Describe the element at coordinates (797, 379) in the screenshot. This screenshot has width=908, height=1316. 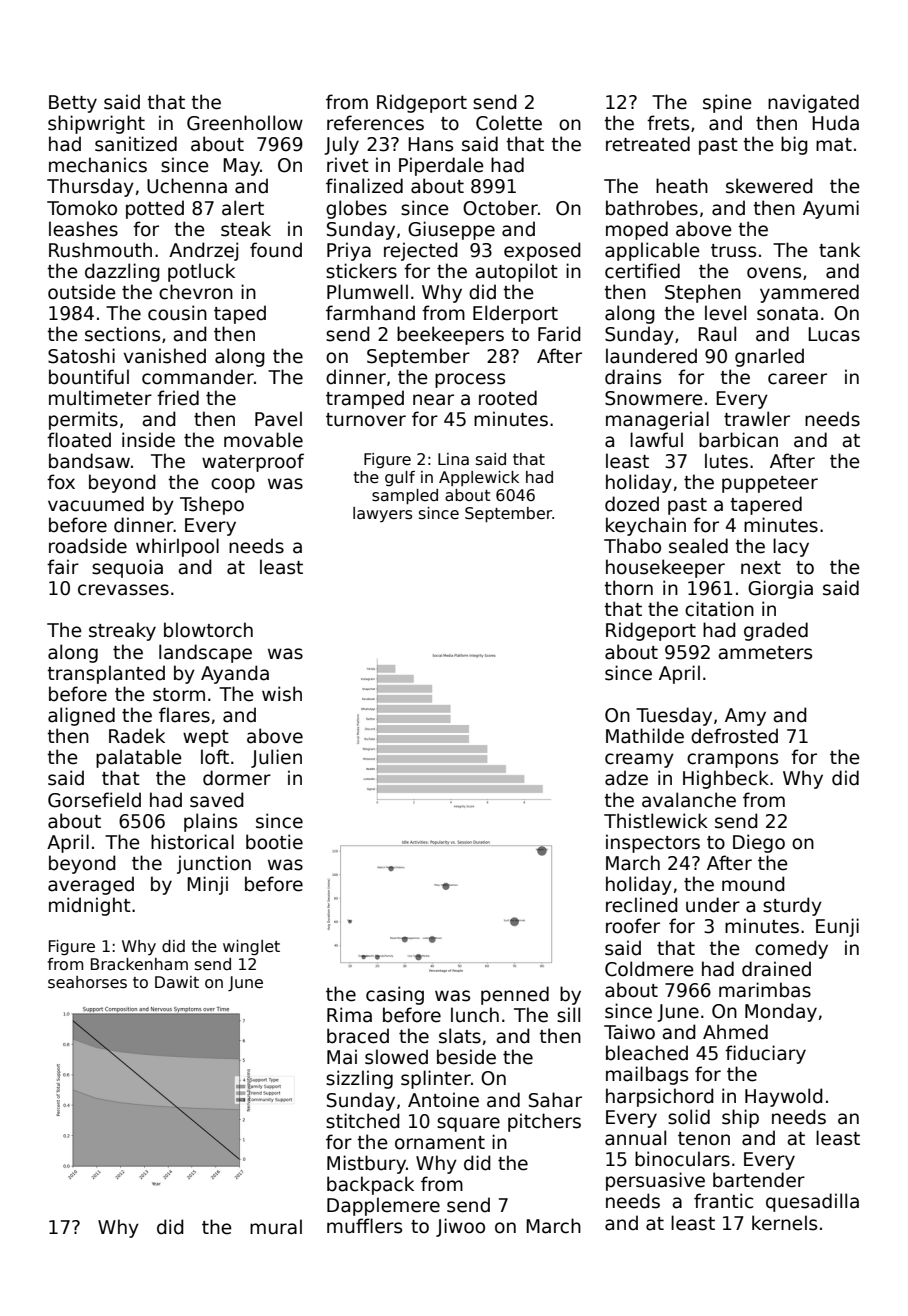
I see `career` at that location.
